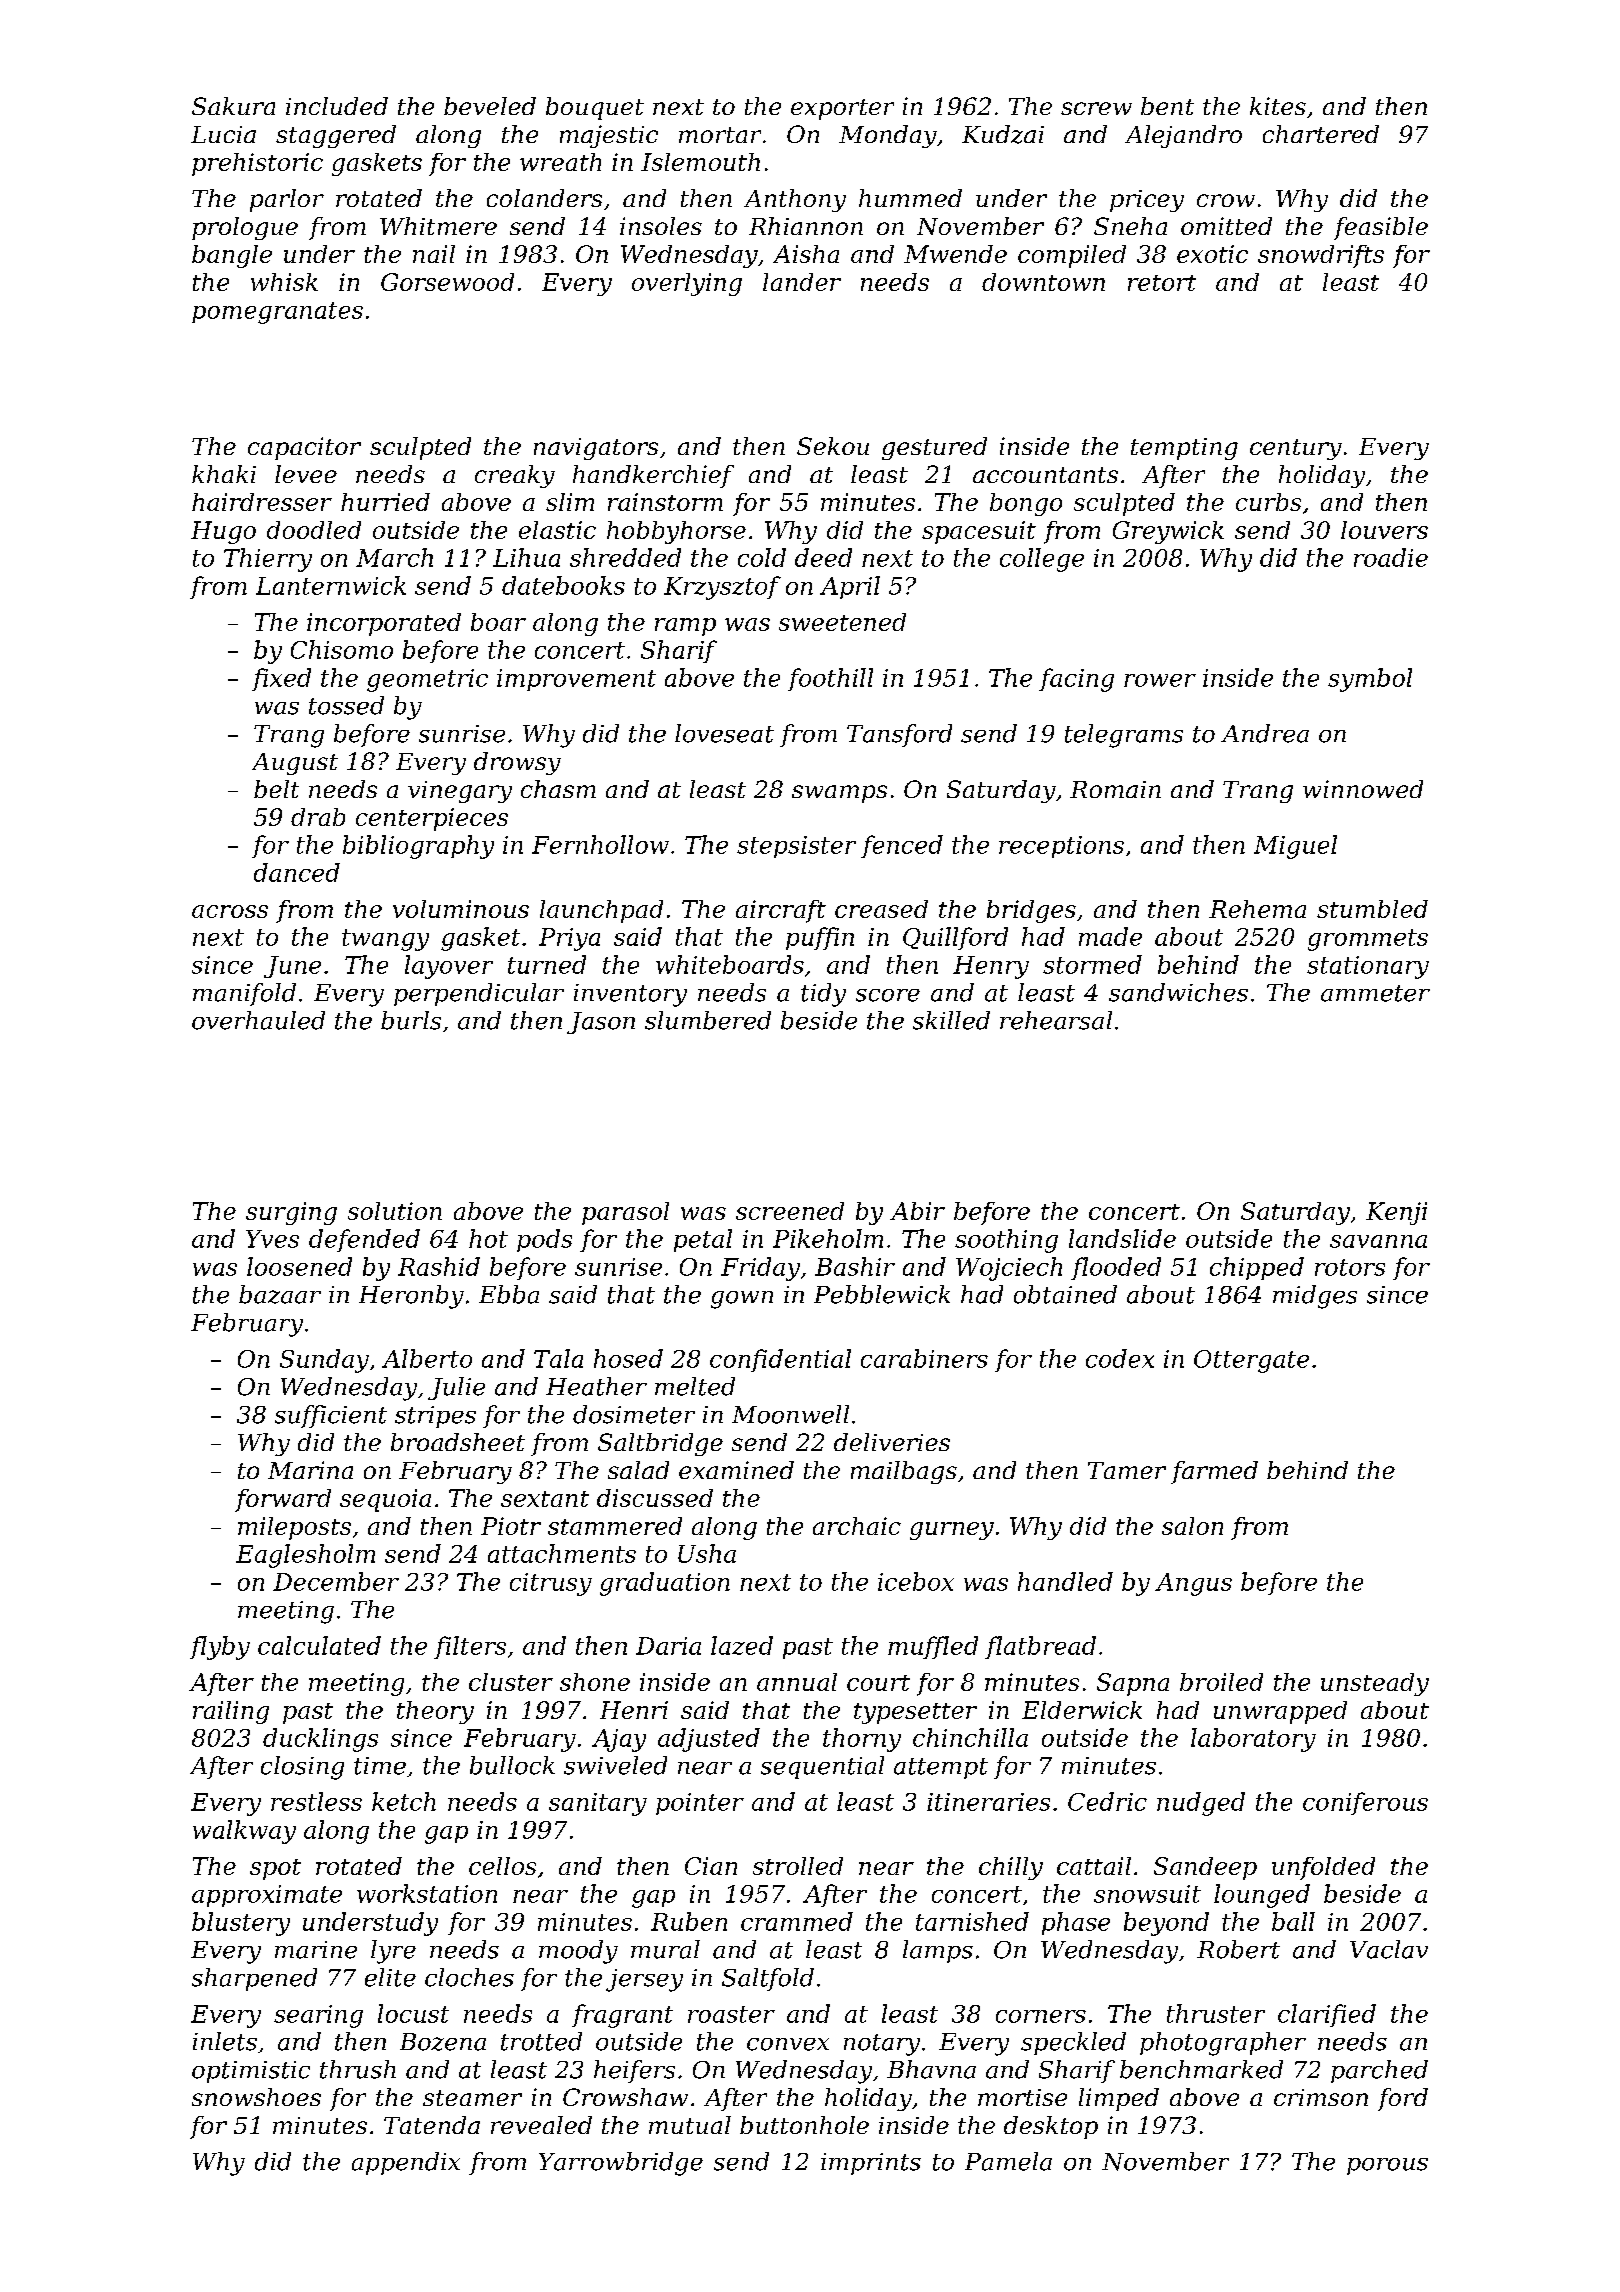 The image size is (1620, 2292). What do you see at coordinates (621, 2164) in the page?
I see `Yarrowbridge` at bounding box center [621, 2164].
